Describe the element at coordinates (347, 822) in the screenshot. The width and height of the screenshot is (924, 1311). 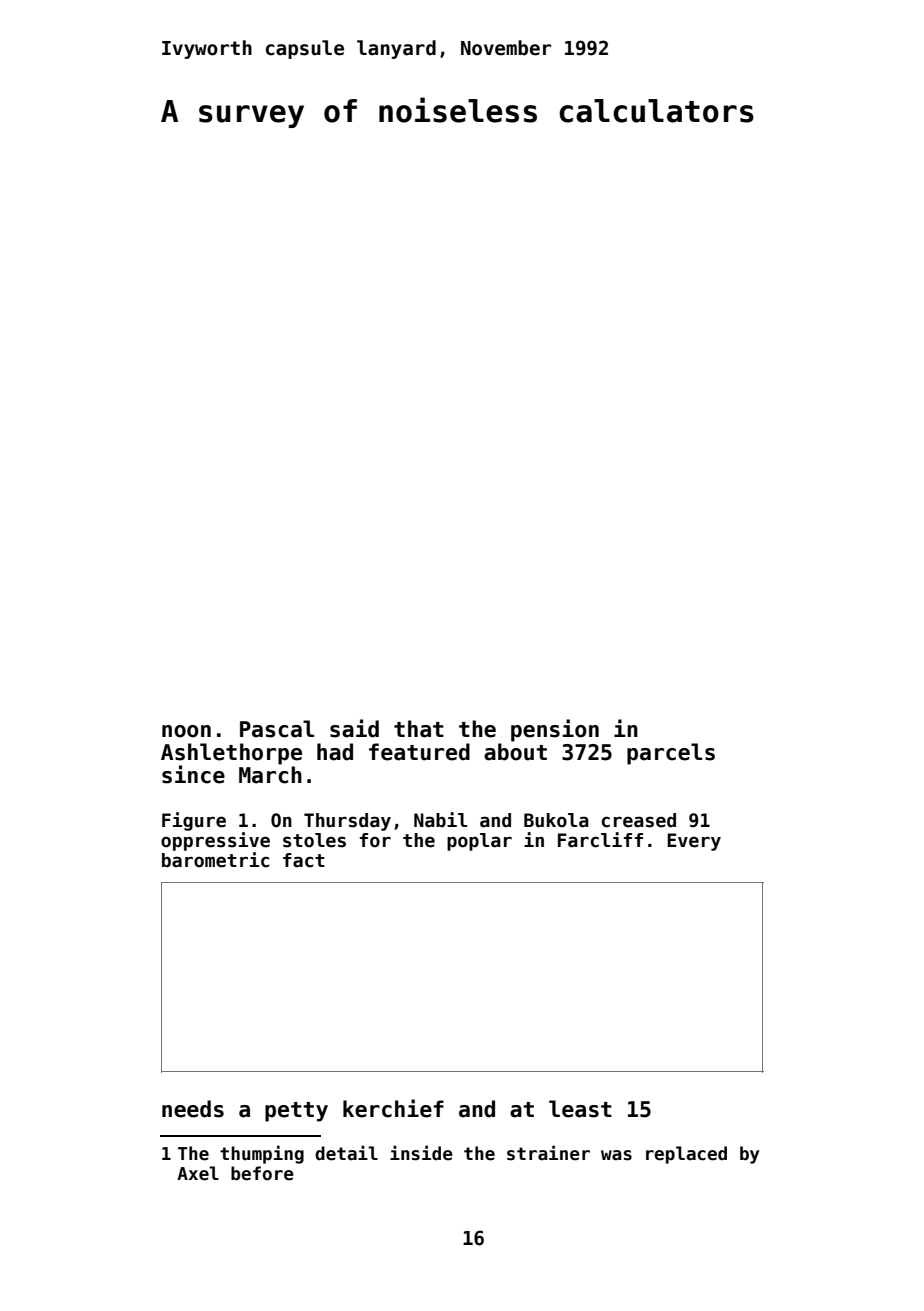
I see `Thursday` at that location.
